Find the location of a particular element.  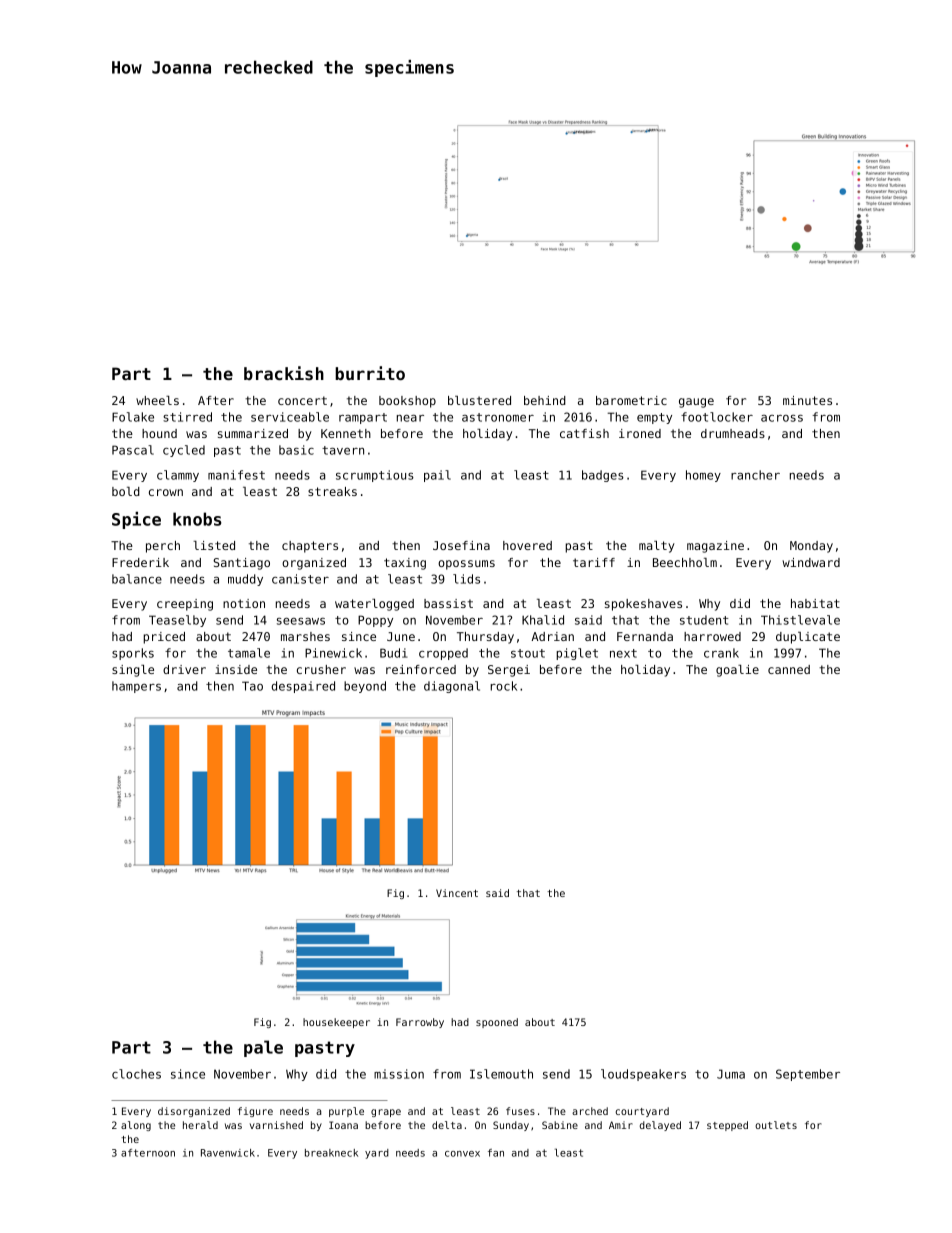

convex is located at coordinates (462, 1154).
